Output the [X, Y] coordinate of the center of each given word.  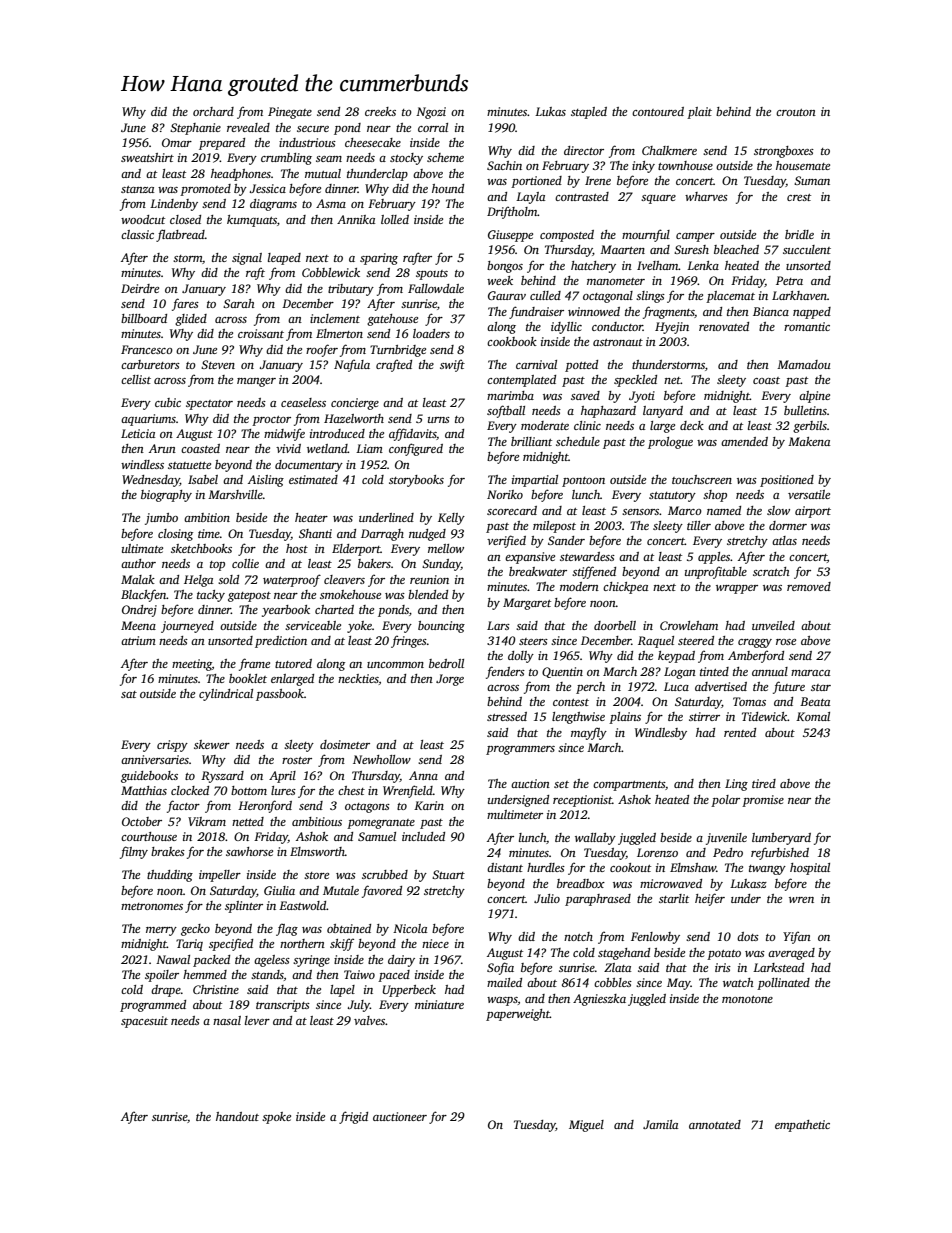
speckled [635, 381]
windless [142, 464]
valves [369, 1020]
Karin [429, 805]
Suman [812, 180]
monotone [747, 999]
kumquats [252, 221]
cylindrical [226, 695]
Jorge [450, 680]
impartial [535, 481]
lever [257, 1020]
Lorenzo [657, 852]
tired [764, 783]
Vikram [207, 821]
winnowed [594, 311]
